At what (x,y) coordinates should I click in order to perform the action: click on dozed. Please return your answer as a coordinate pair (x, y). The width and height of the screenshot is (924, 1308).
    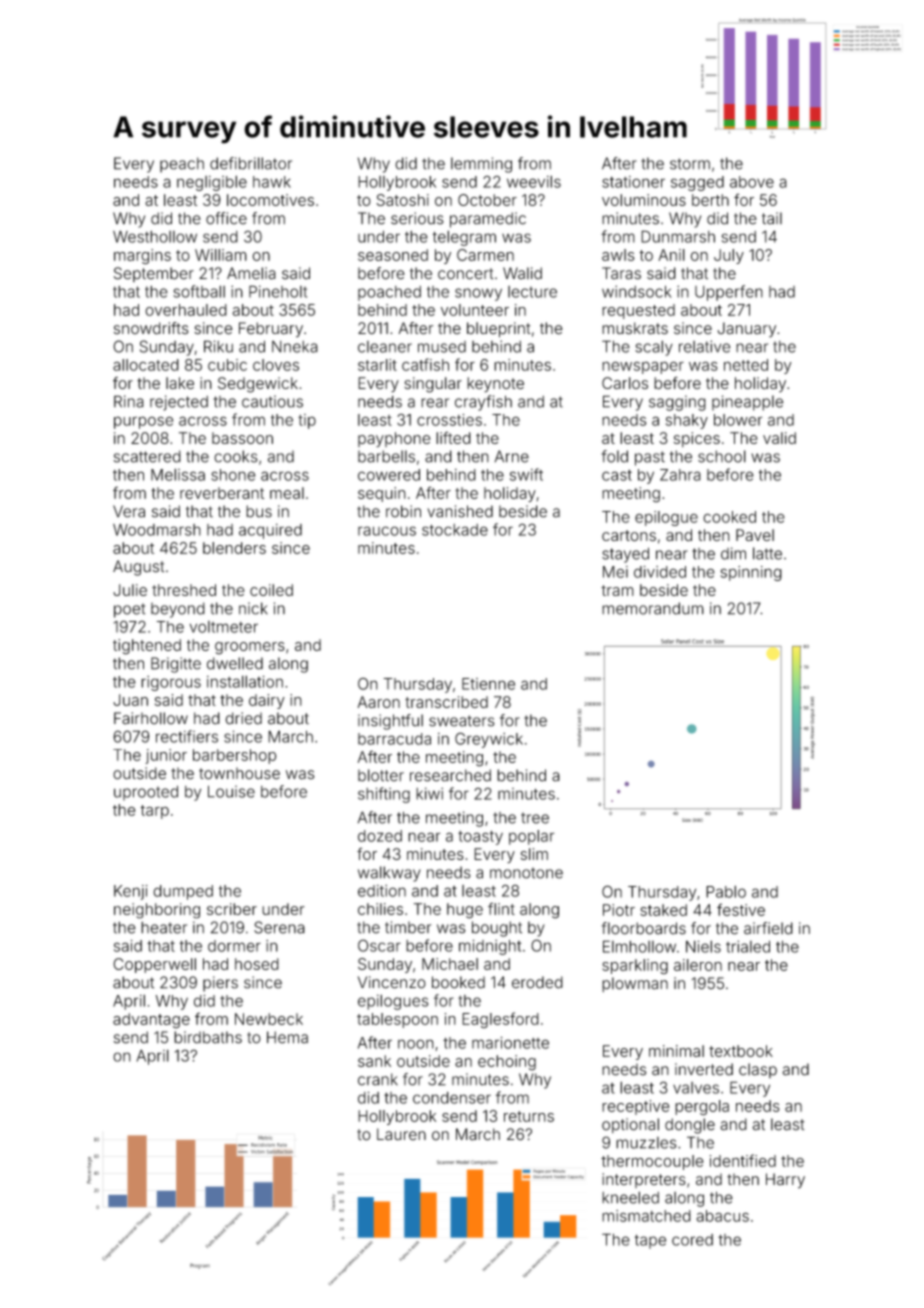
    Looking at the image, I should click on (380, 836).
